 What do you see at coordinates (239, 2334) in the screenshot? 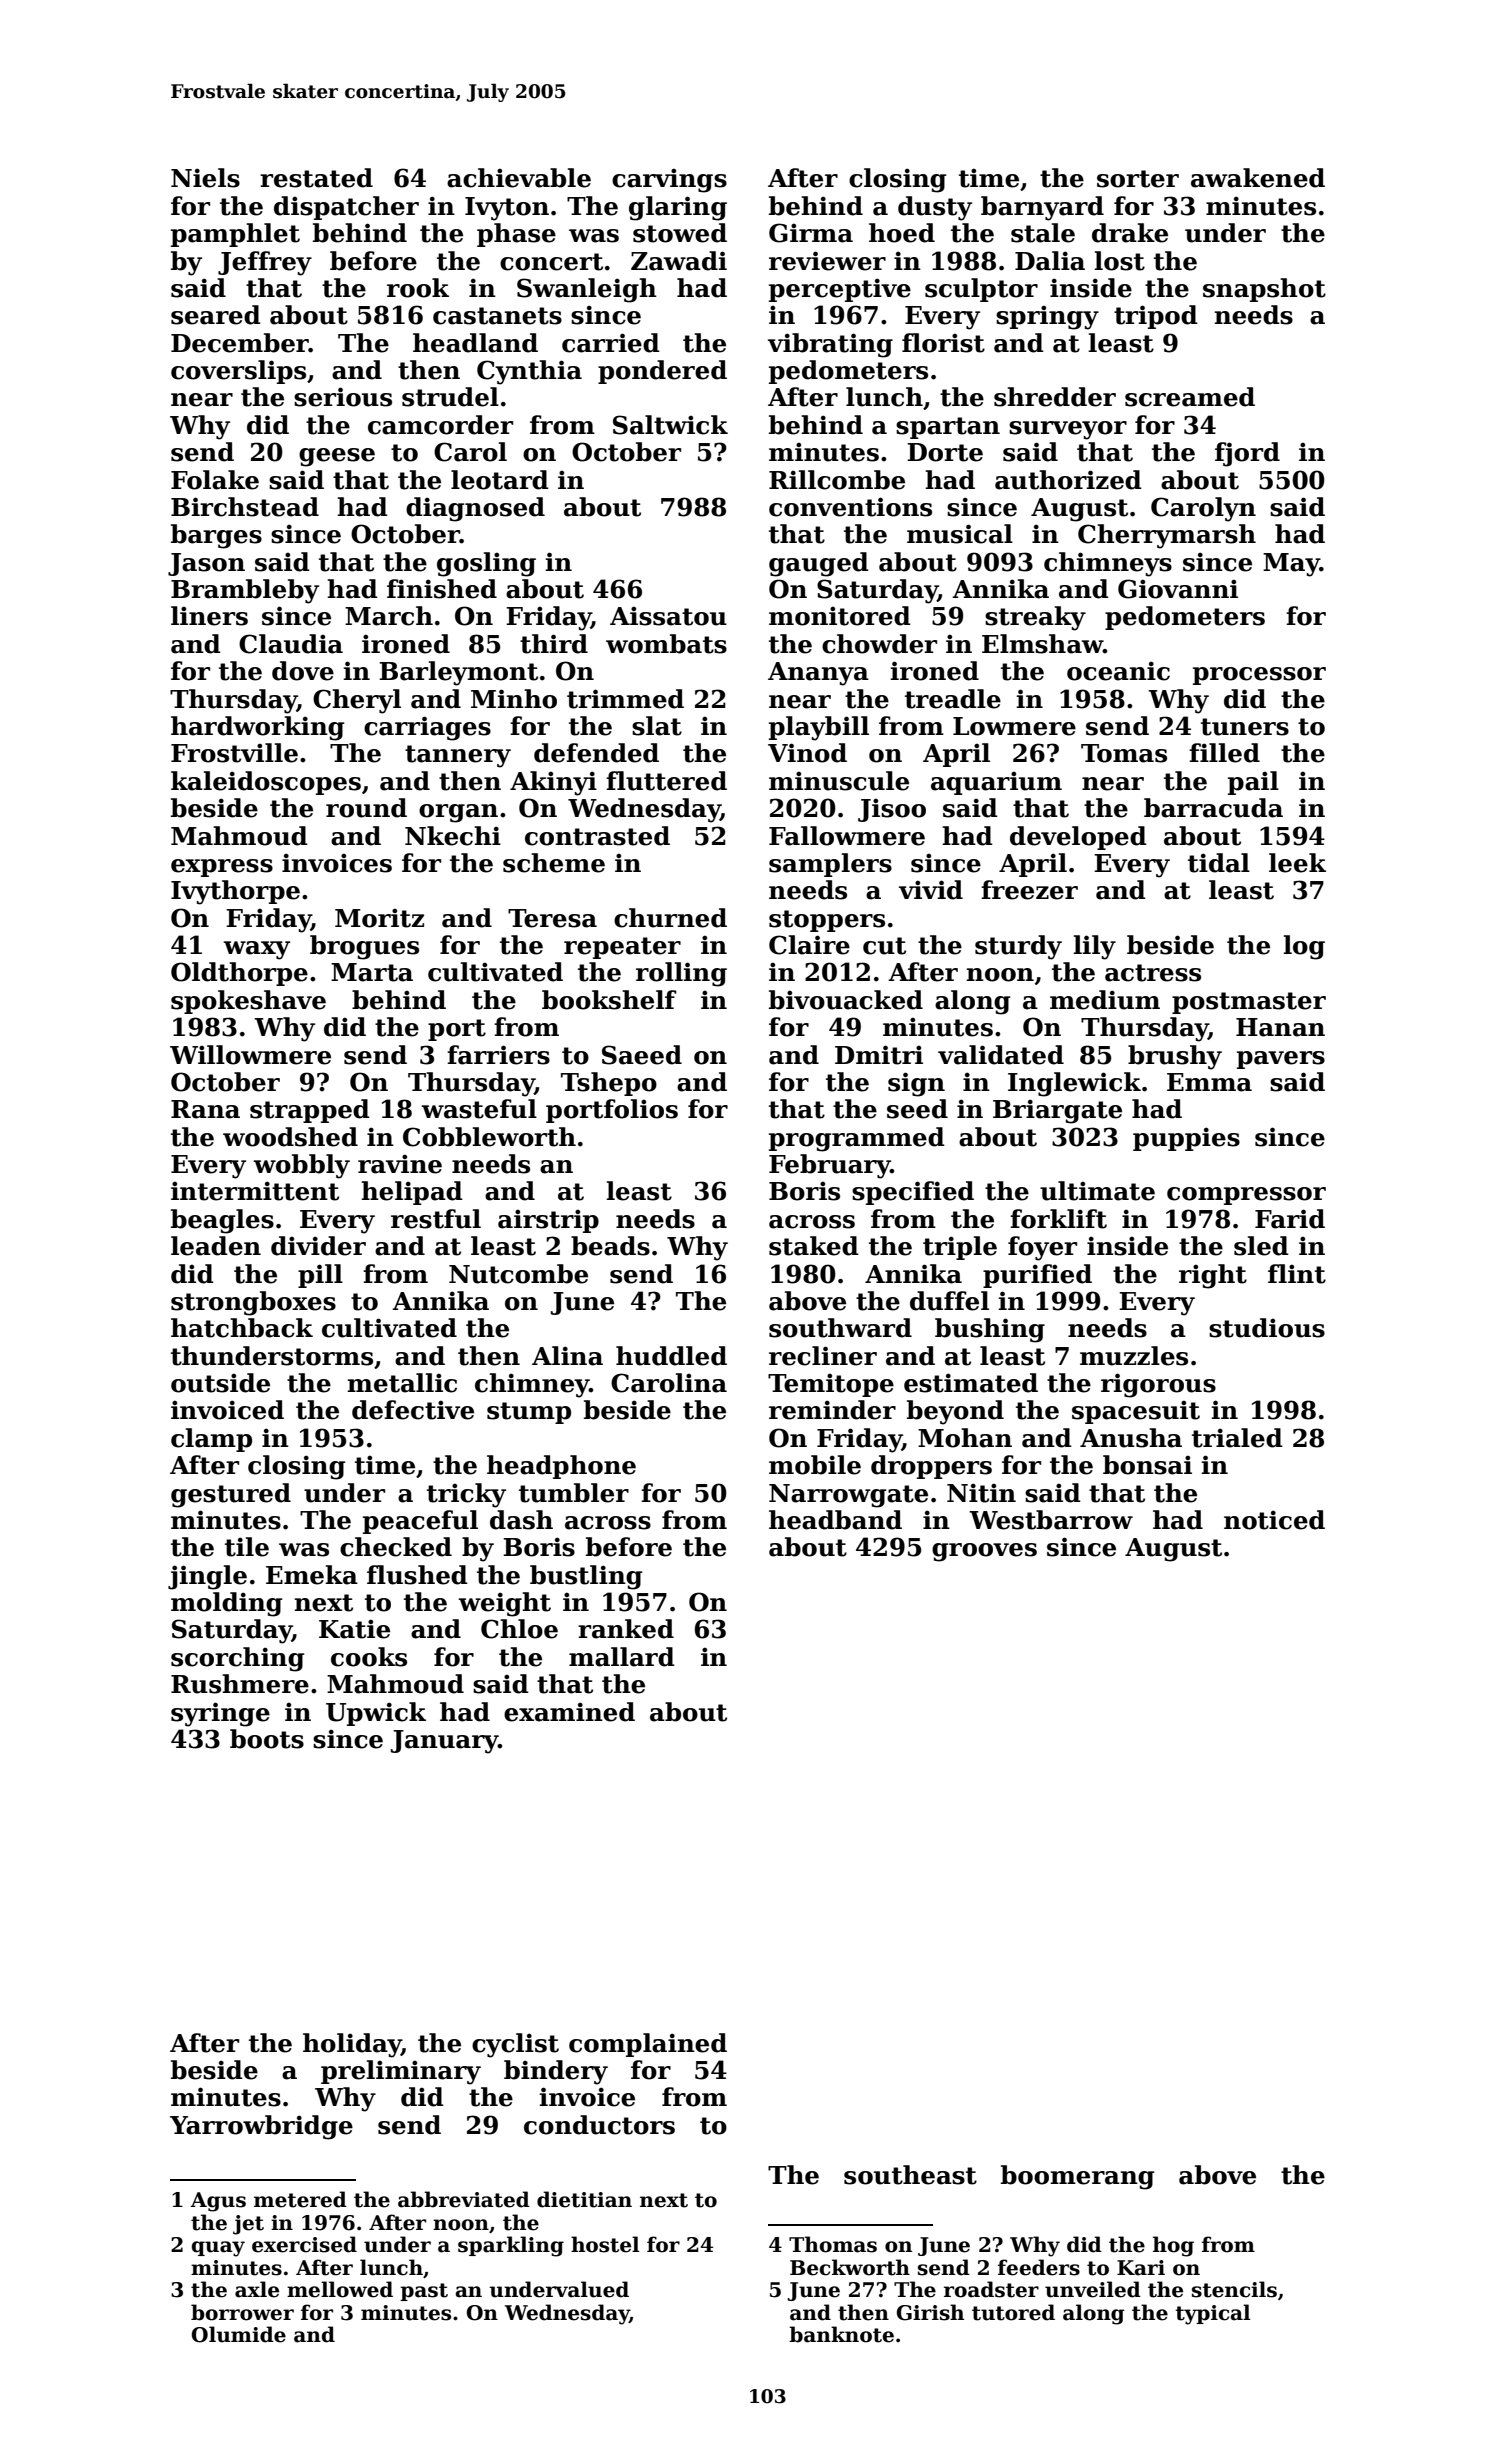
I see `Olumide` at bounding box center [239, 2334].
